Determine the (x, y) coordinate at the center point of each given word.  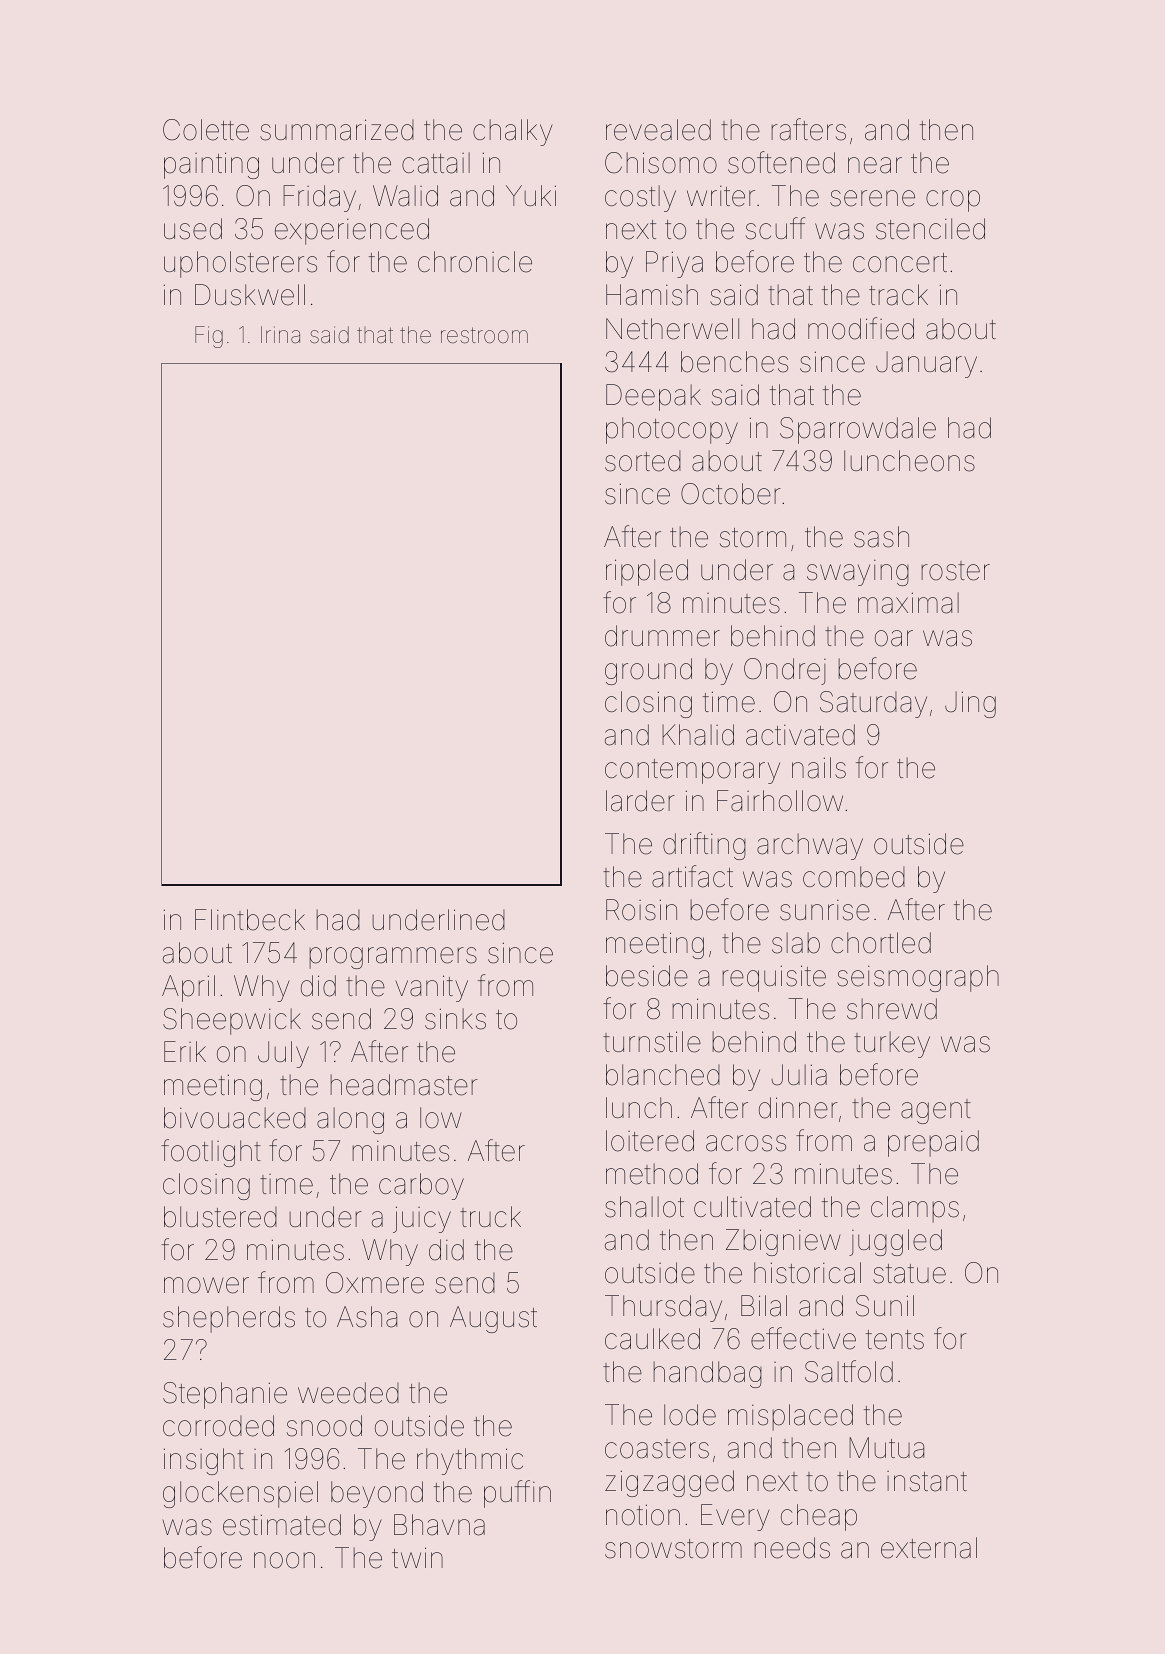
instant (927, 1481)
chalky (513, 132)
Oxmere (375, 1283)
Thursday (663, 1308)
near (875, 165)
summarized (337, 130)
